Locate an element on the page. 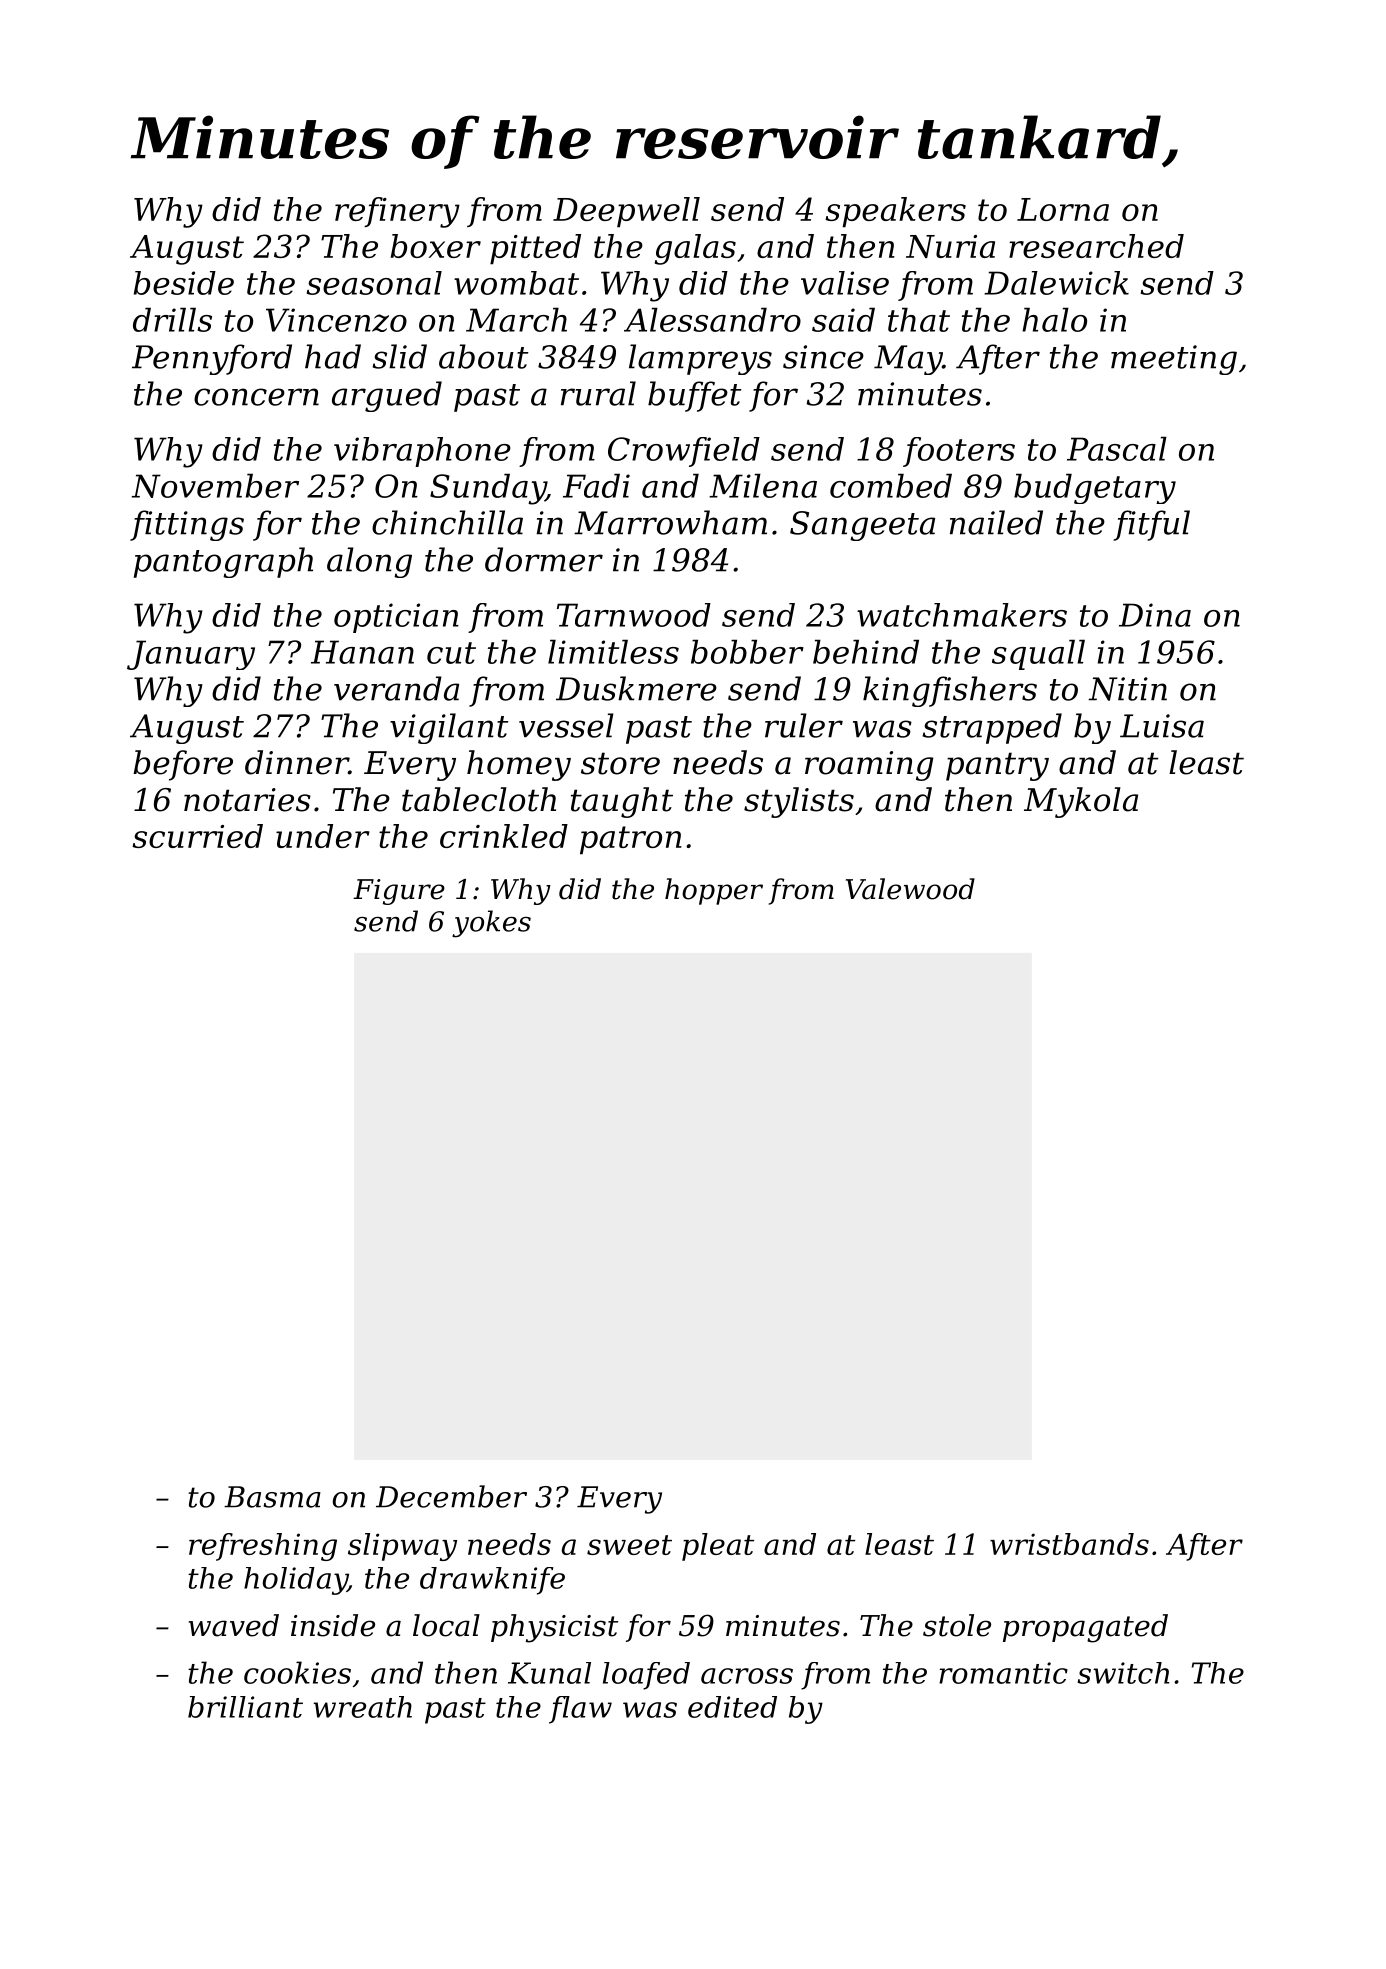  hopper is located at coordinates (714, 891).
